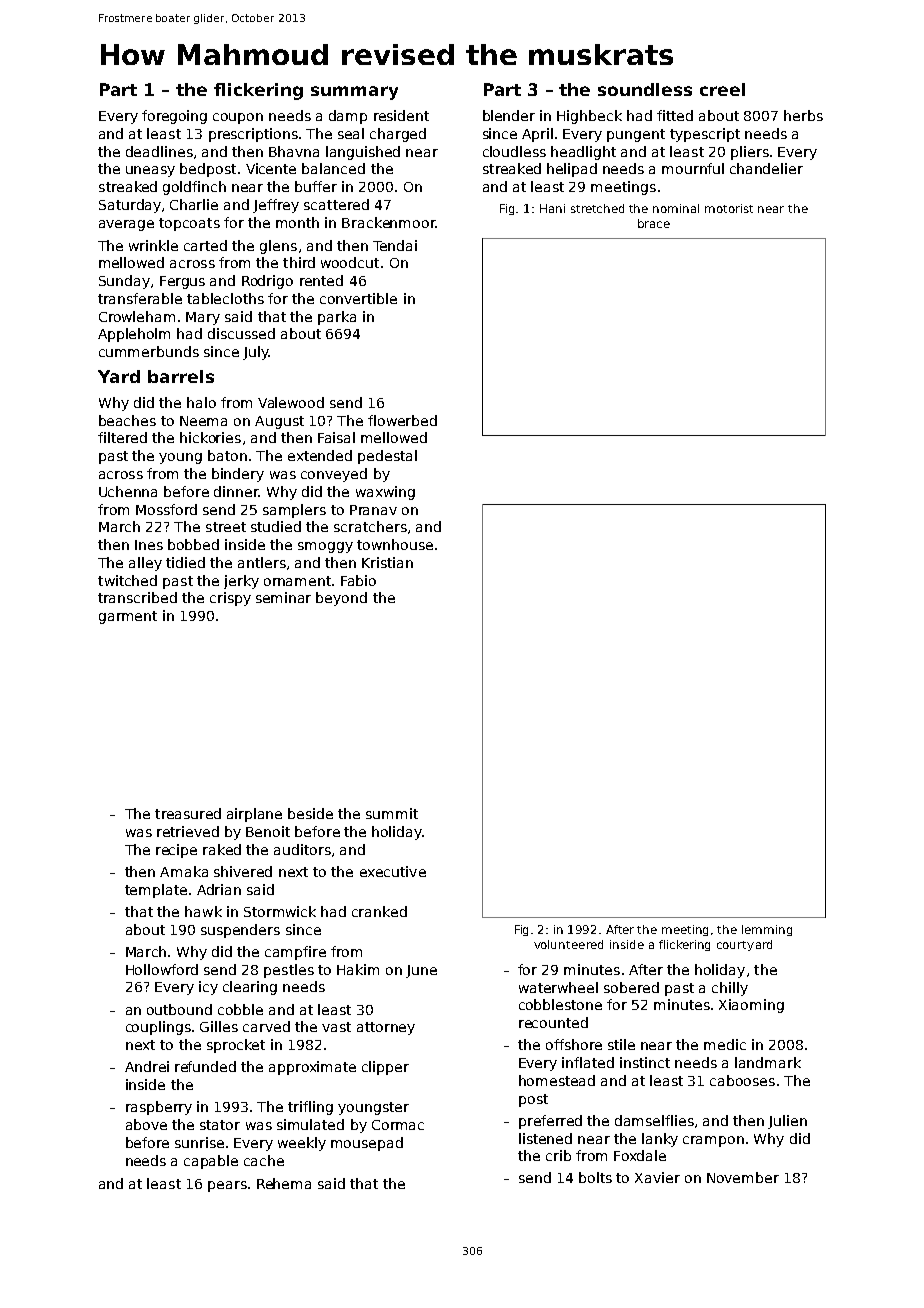  Describe the element at coordinates (398, 1125) in the page. I see `Cormac` at that location.
